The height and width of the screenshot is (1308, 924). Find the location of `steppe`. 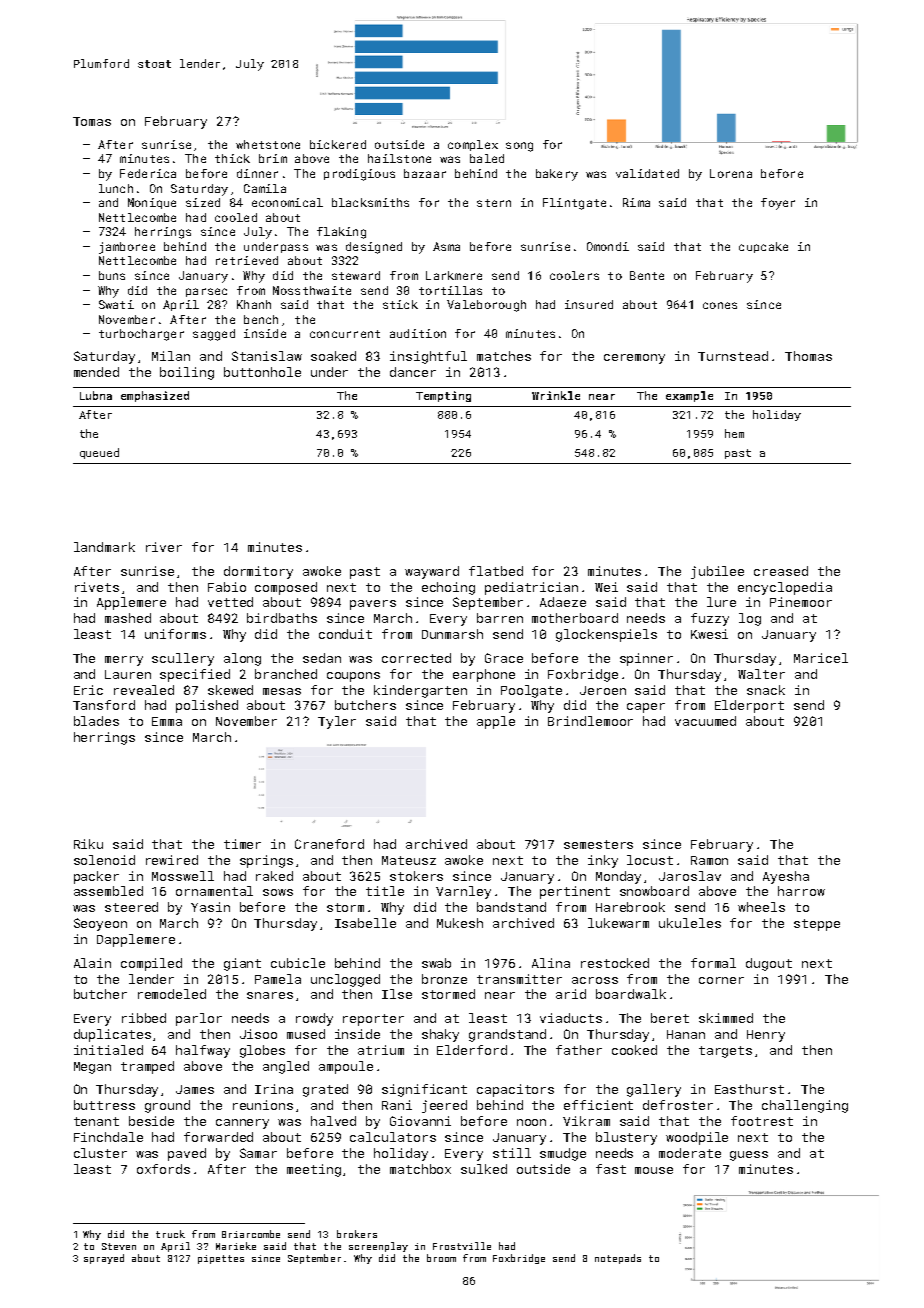

steppe is located at coordinates (817, 925).
